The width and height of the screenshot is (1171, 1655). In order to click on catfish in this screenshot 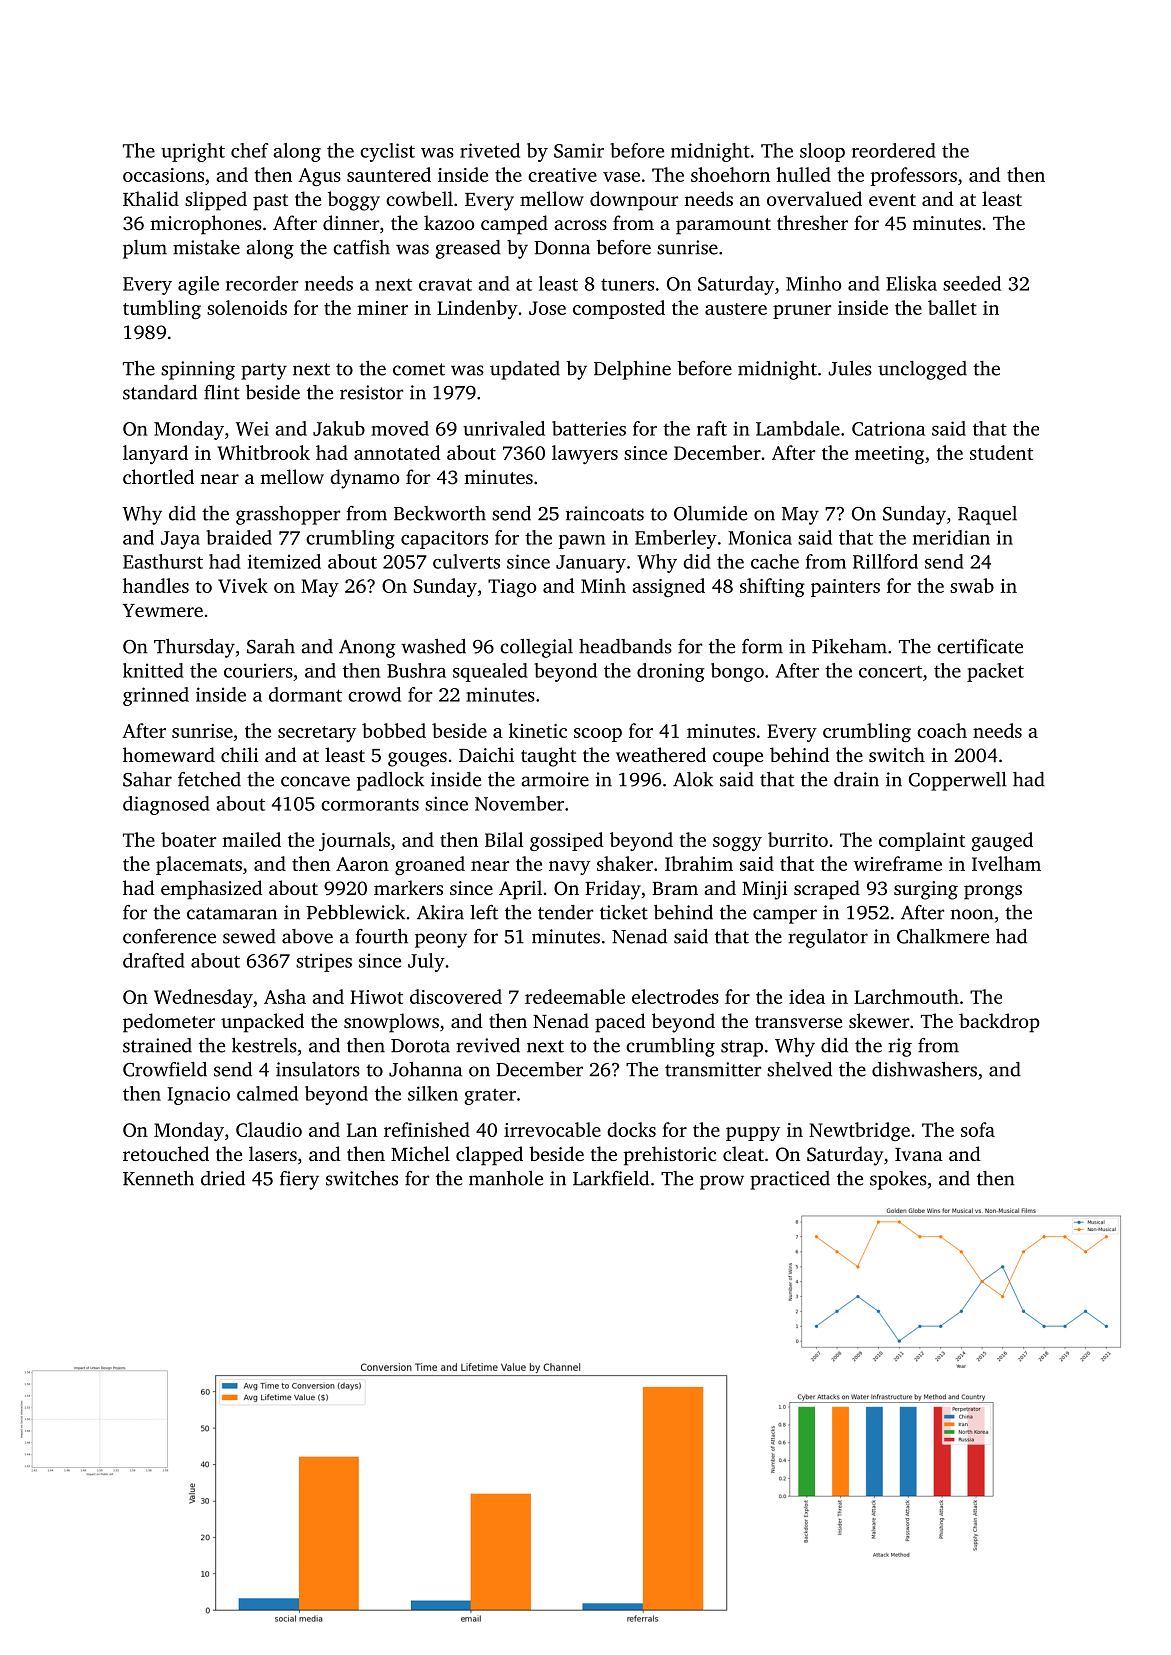, I will do `click(361, 247)`.
